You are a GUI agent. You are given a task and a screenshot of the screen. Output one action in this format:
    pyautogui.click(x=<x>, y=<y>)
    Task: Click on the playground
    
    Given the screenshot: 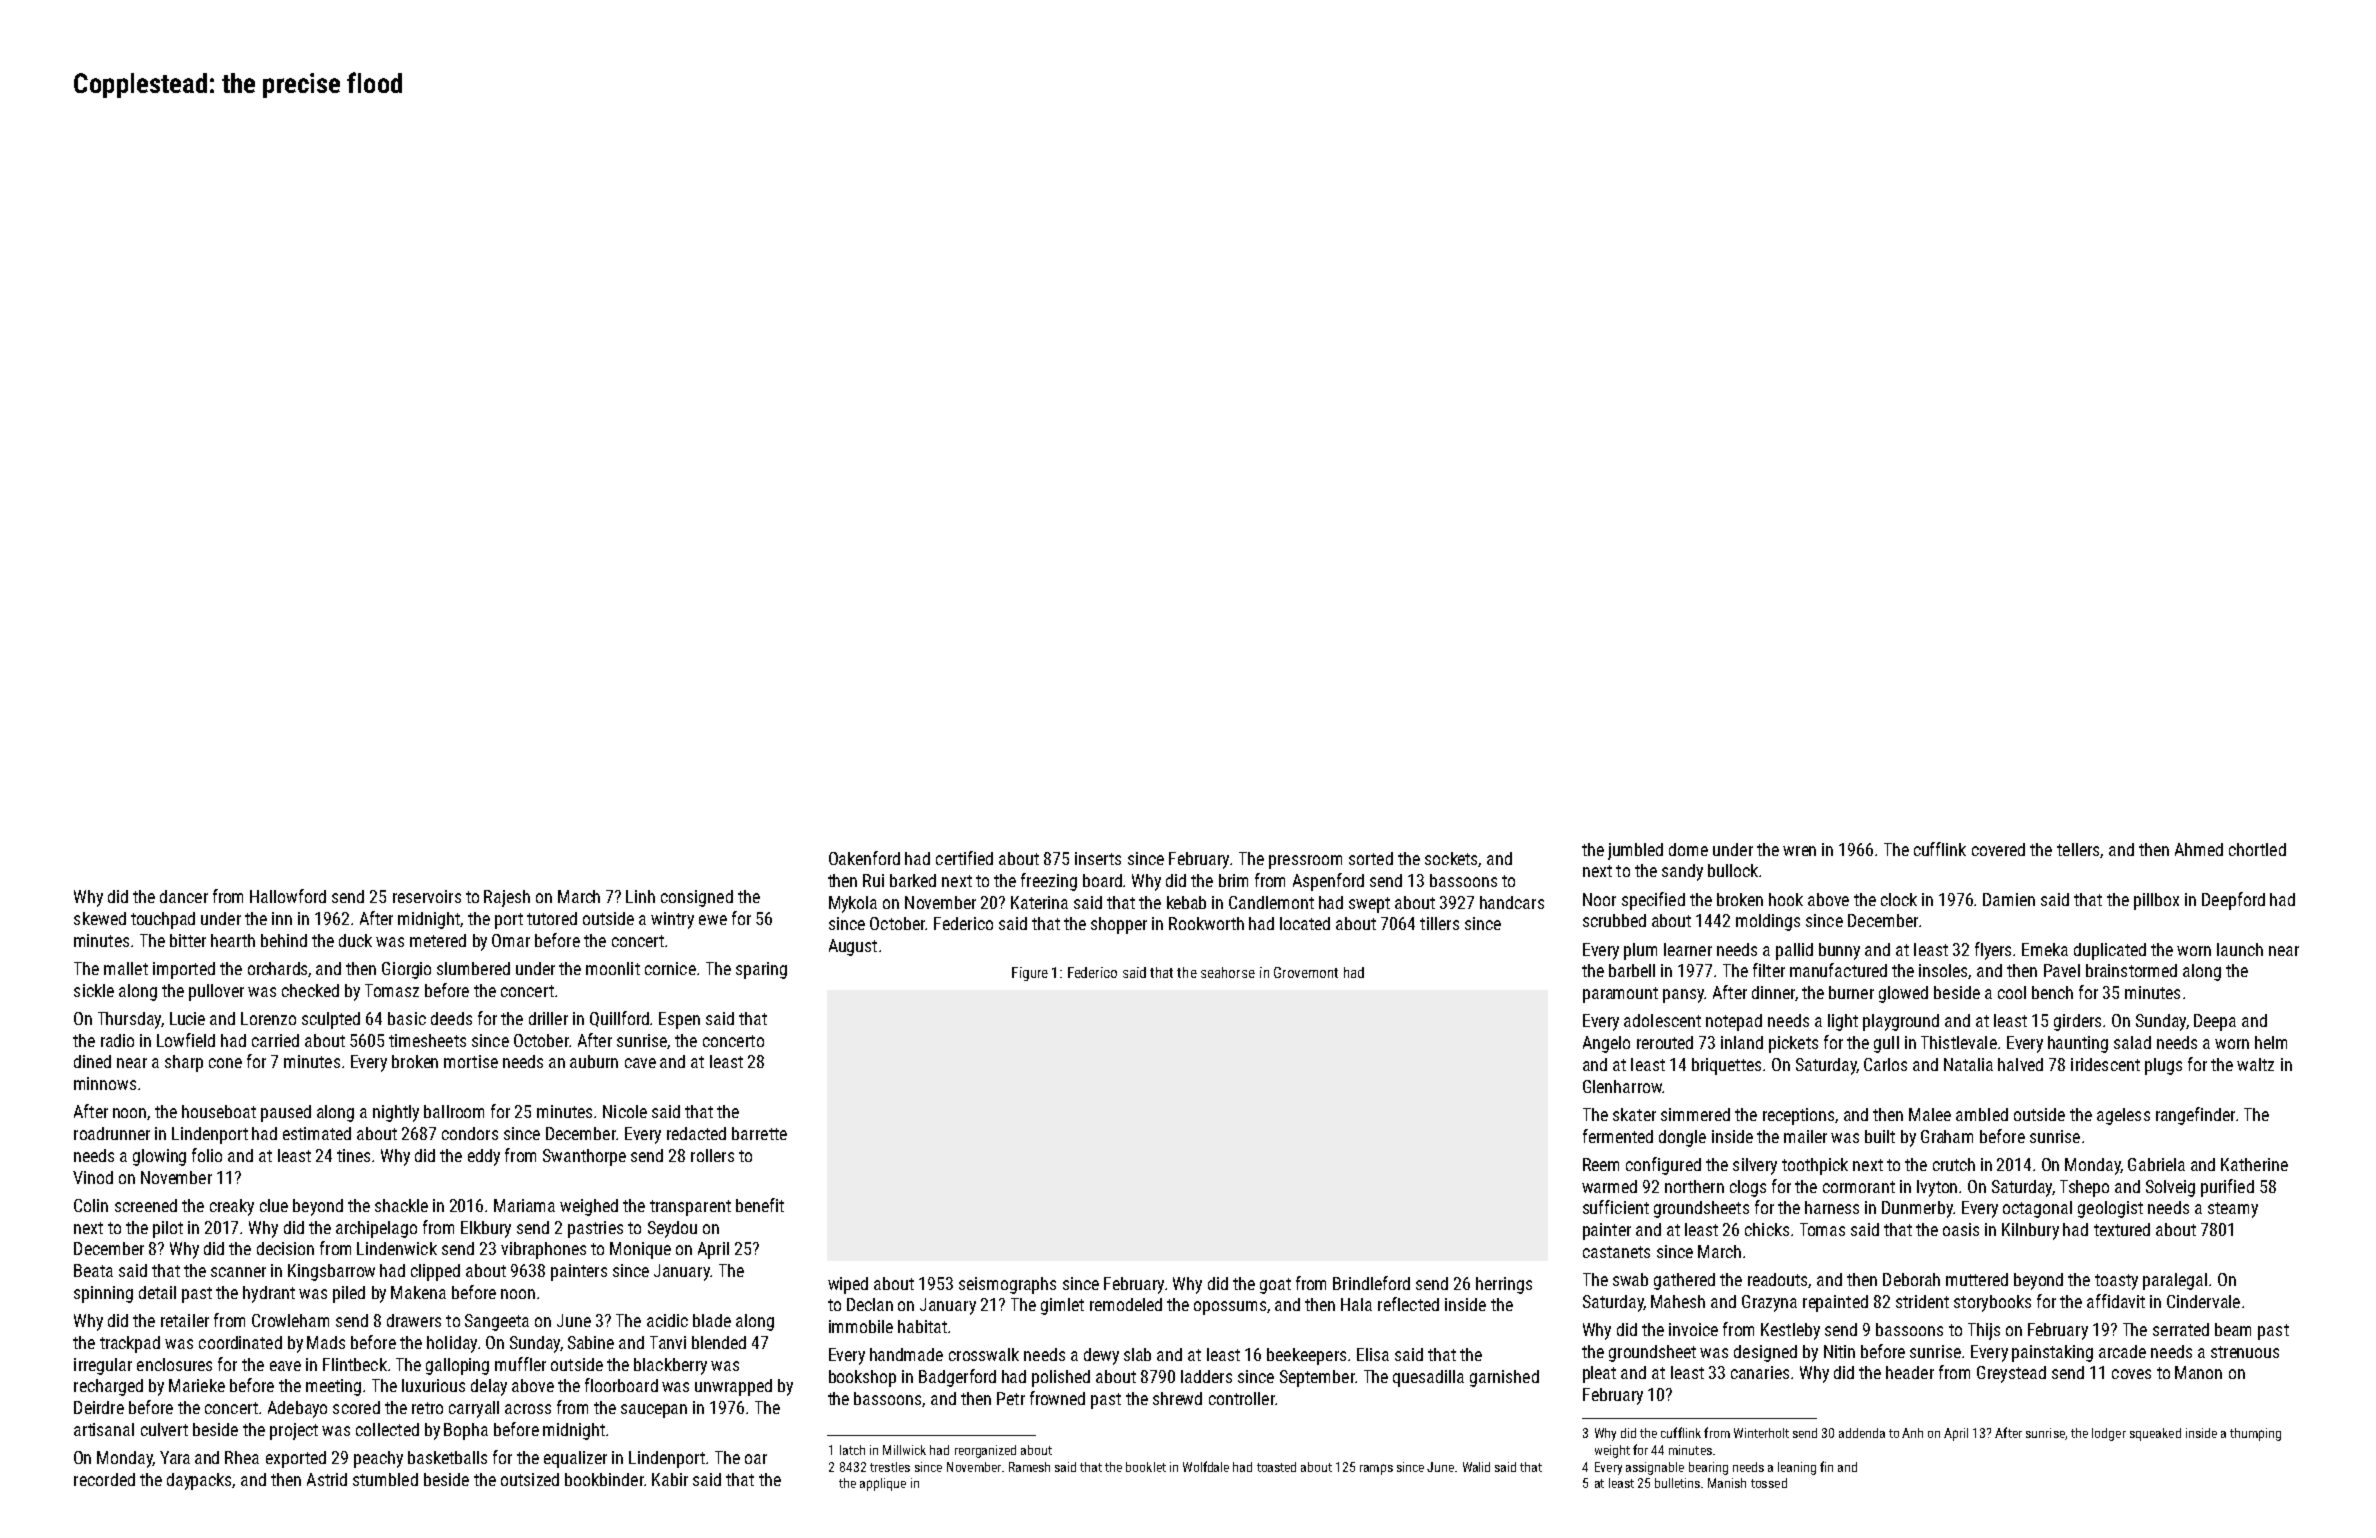 What is the action you would take?
    pyautogui.click(x=1901, y=1022)
